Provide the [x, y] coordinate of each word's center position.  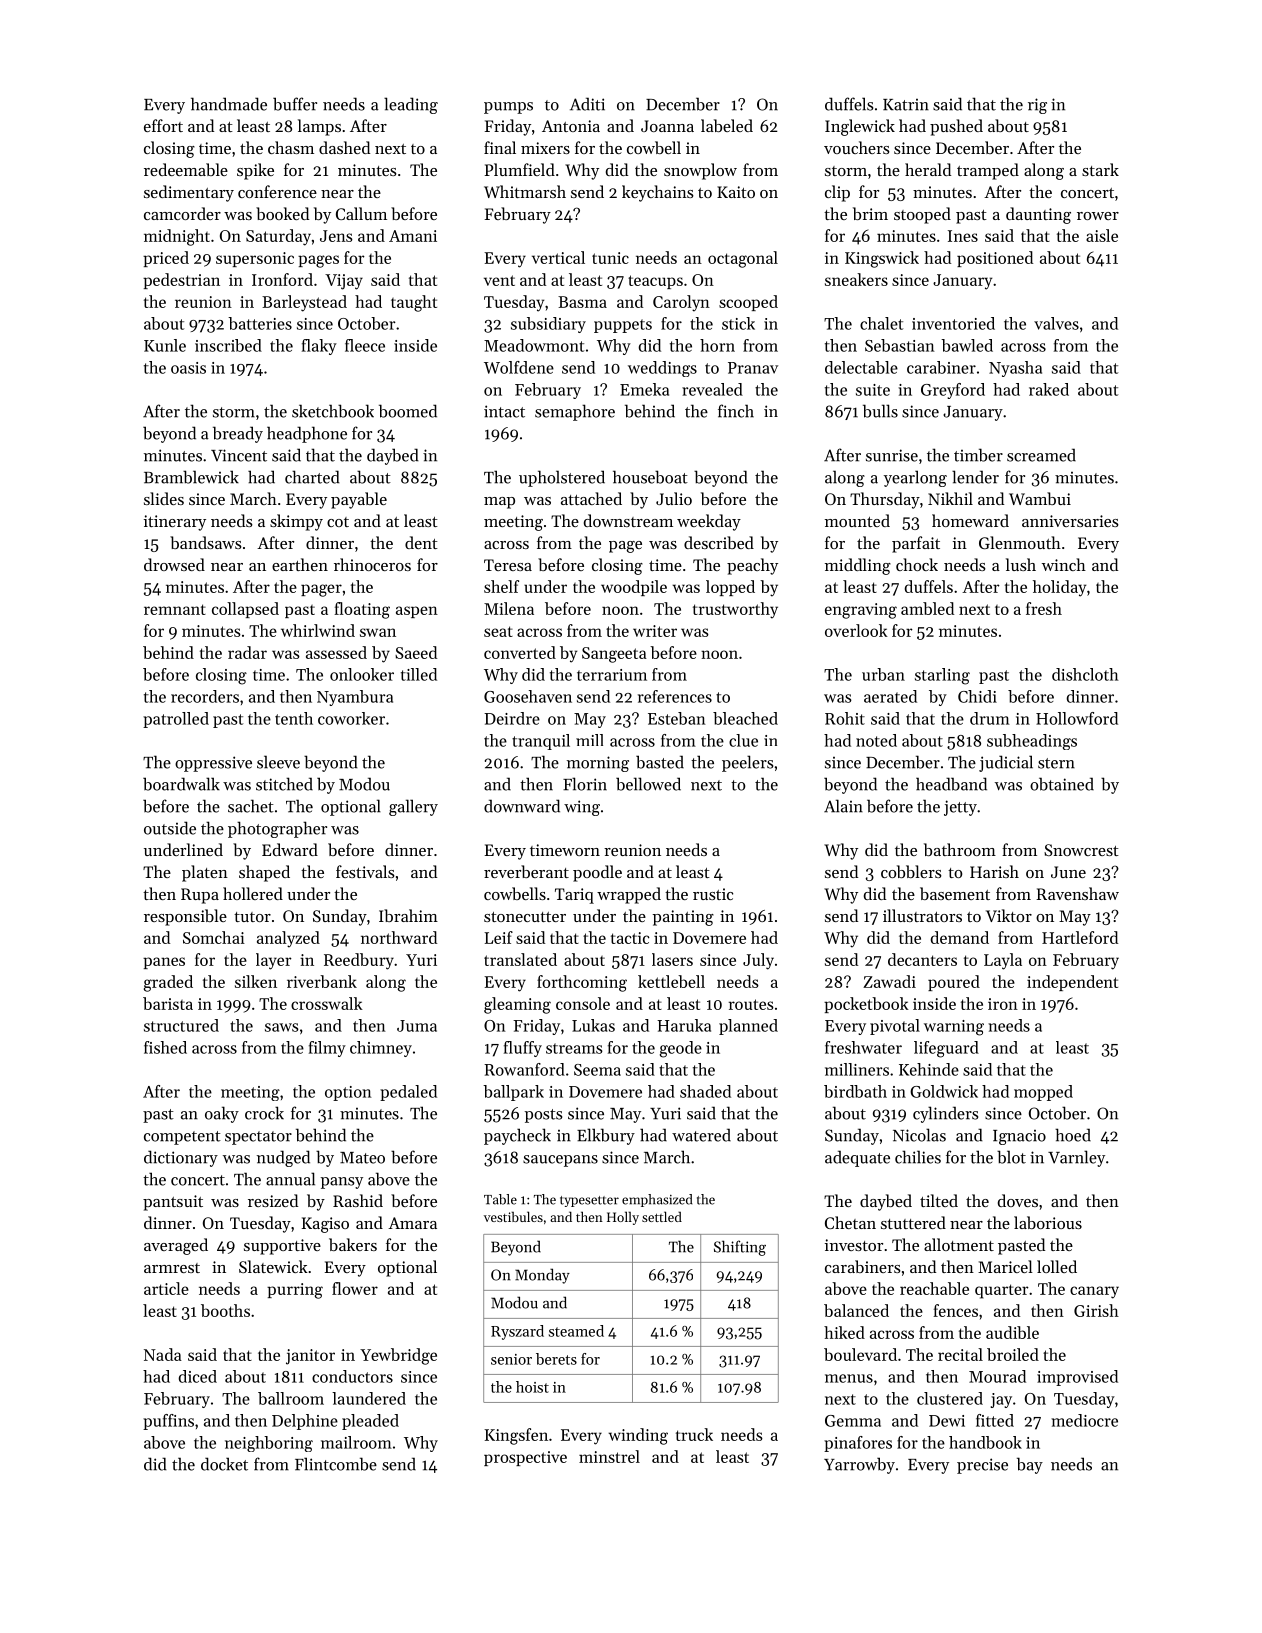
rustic [713, 894]
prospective [525, 1458]
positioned [995, 259]
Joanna [667, 126]
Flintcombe [336, 1464]
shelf [501, 586]
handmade [229, 104]
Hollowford [1077, 718]
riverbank [322, 981]
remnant [175, 609]
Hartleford [1080, 937]
